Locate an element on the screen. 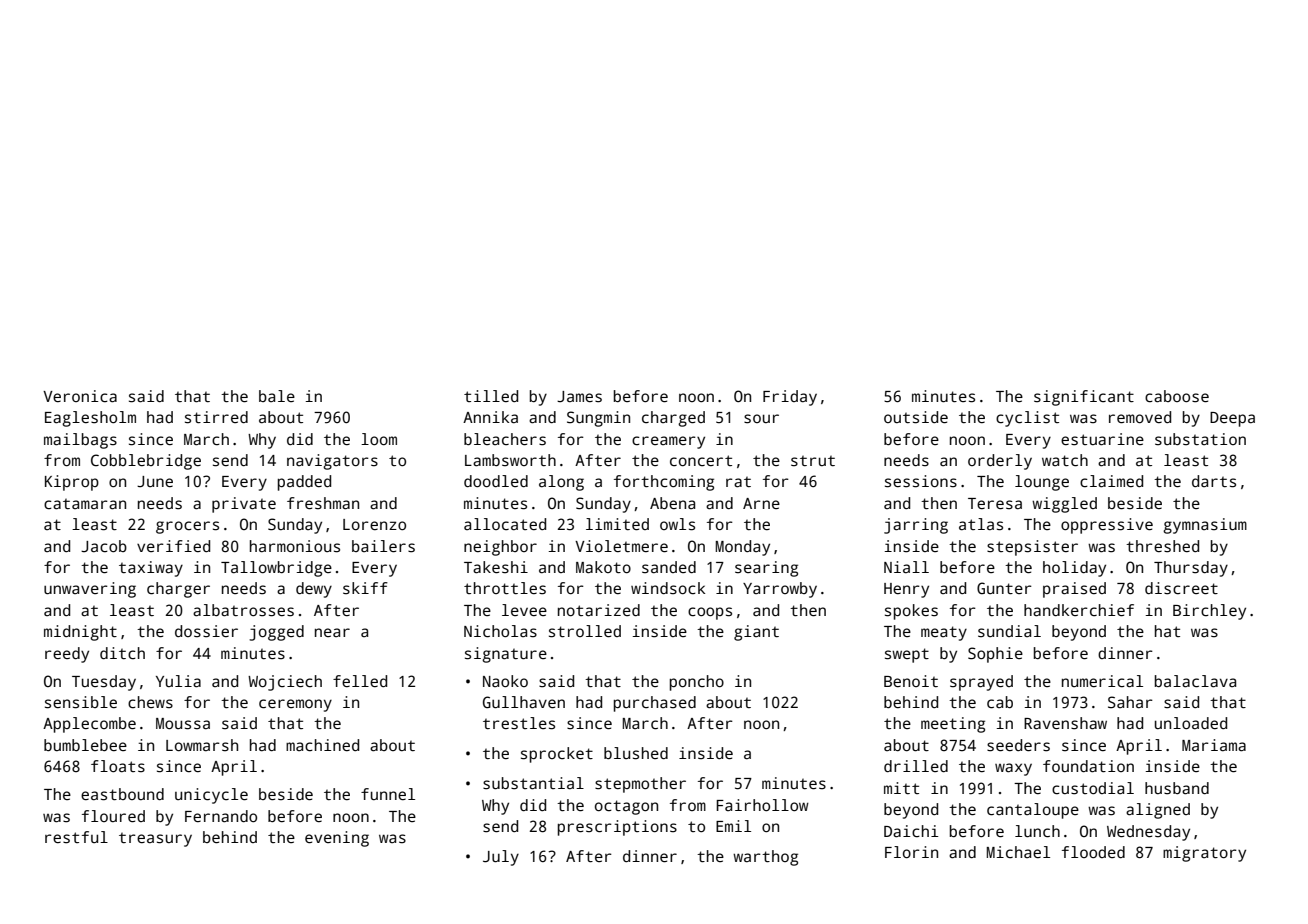  Birchley is located at coordinates (1209, 612).
